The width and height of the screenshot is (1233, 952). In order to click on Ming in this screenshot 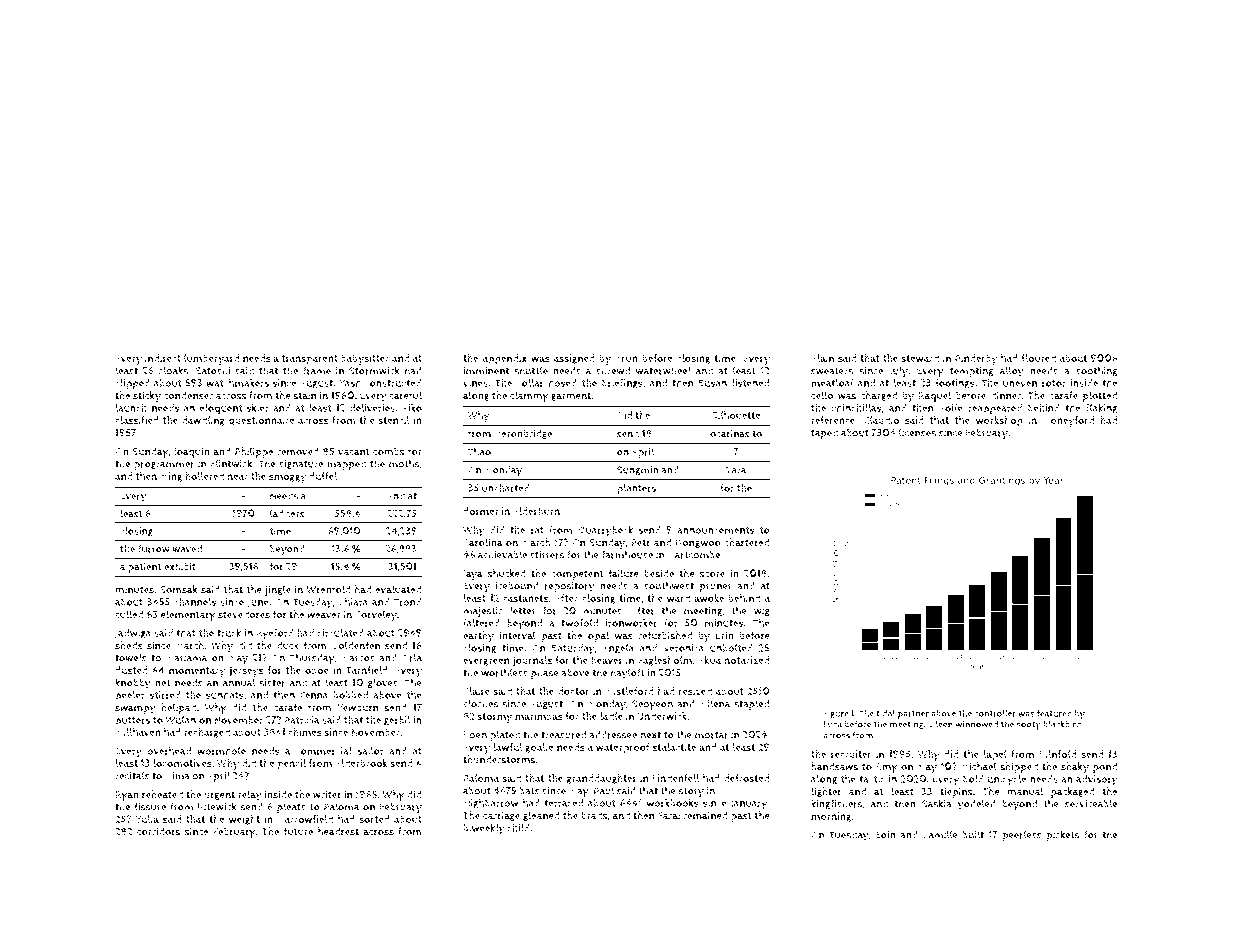, I will do `click(171, 477)`.
